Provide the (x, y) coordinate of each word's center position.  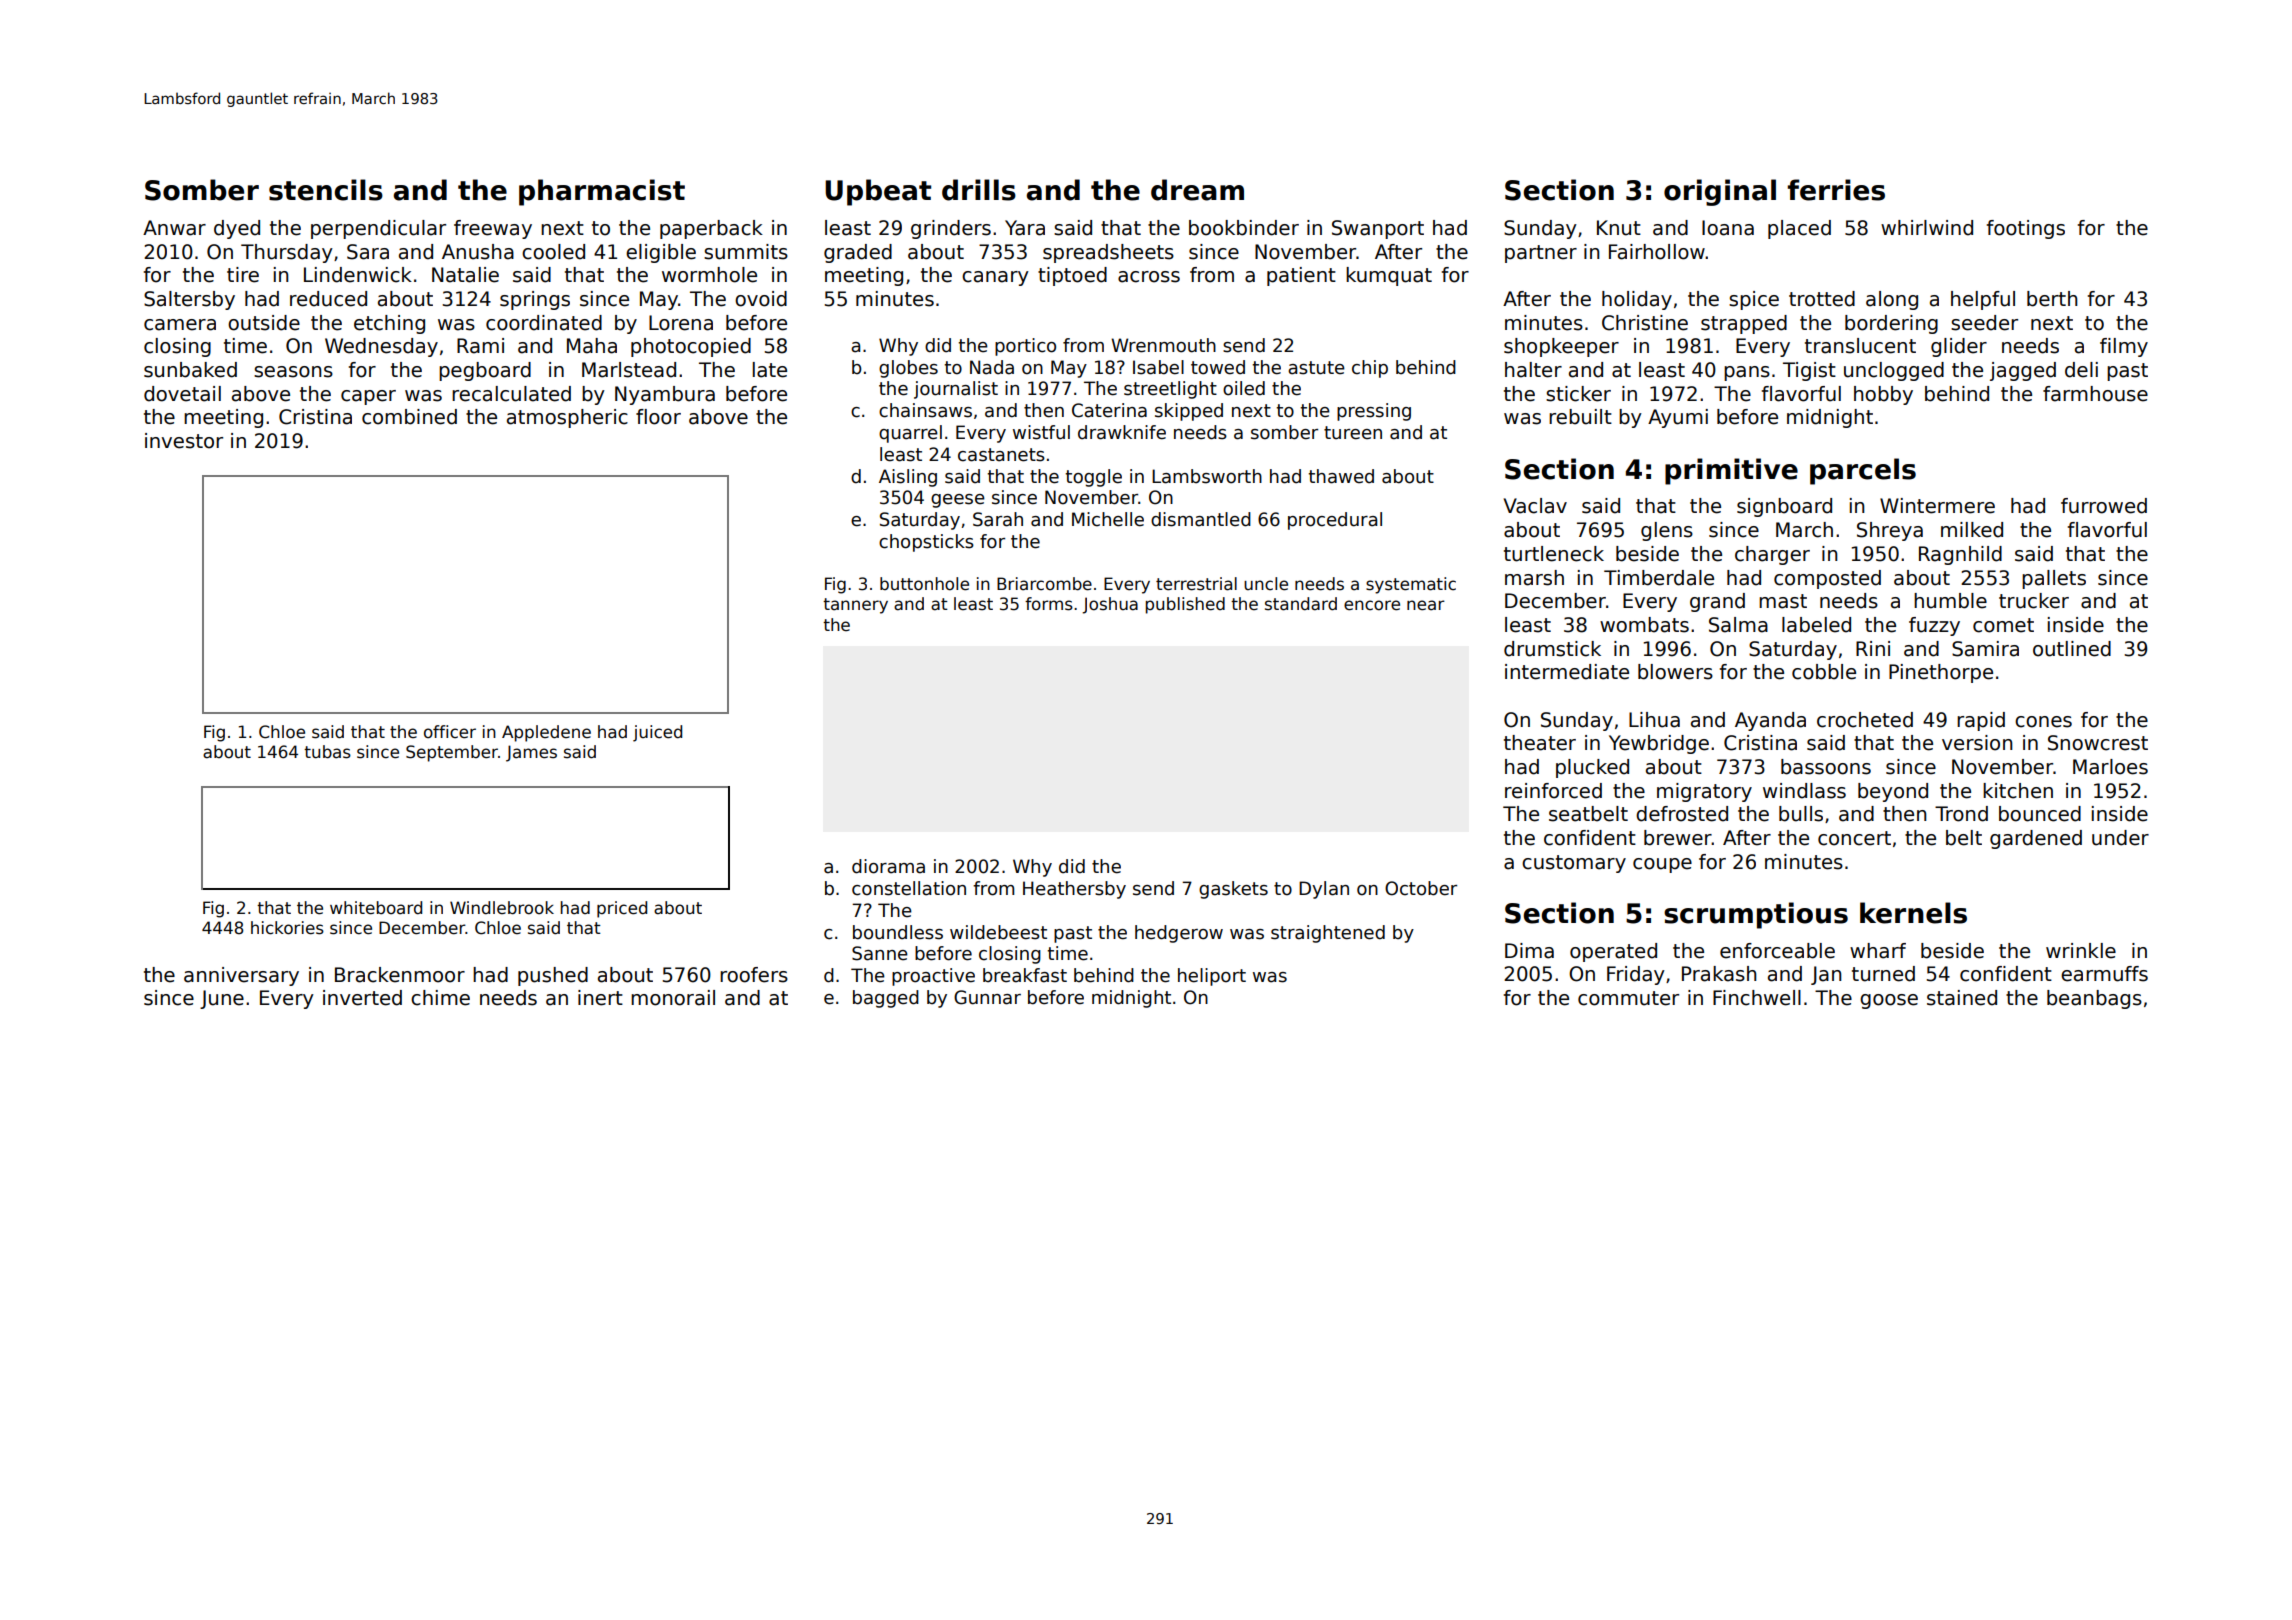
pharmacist (602, 192)
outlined (2072, 649)
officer (450, 732)
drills (979, 190)
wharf (1878, 951)
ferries (1836, 190)
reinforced (1553, 791)
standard (1301, 604)
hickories (287, 928)
